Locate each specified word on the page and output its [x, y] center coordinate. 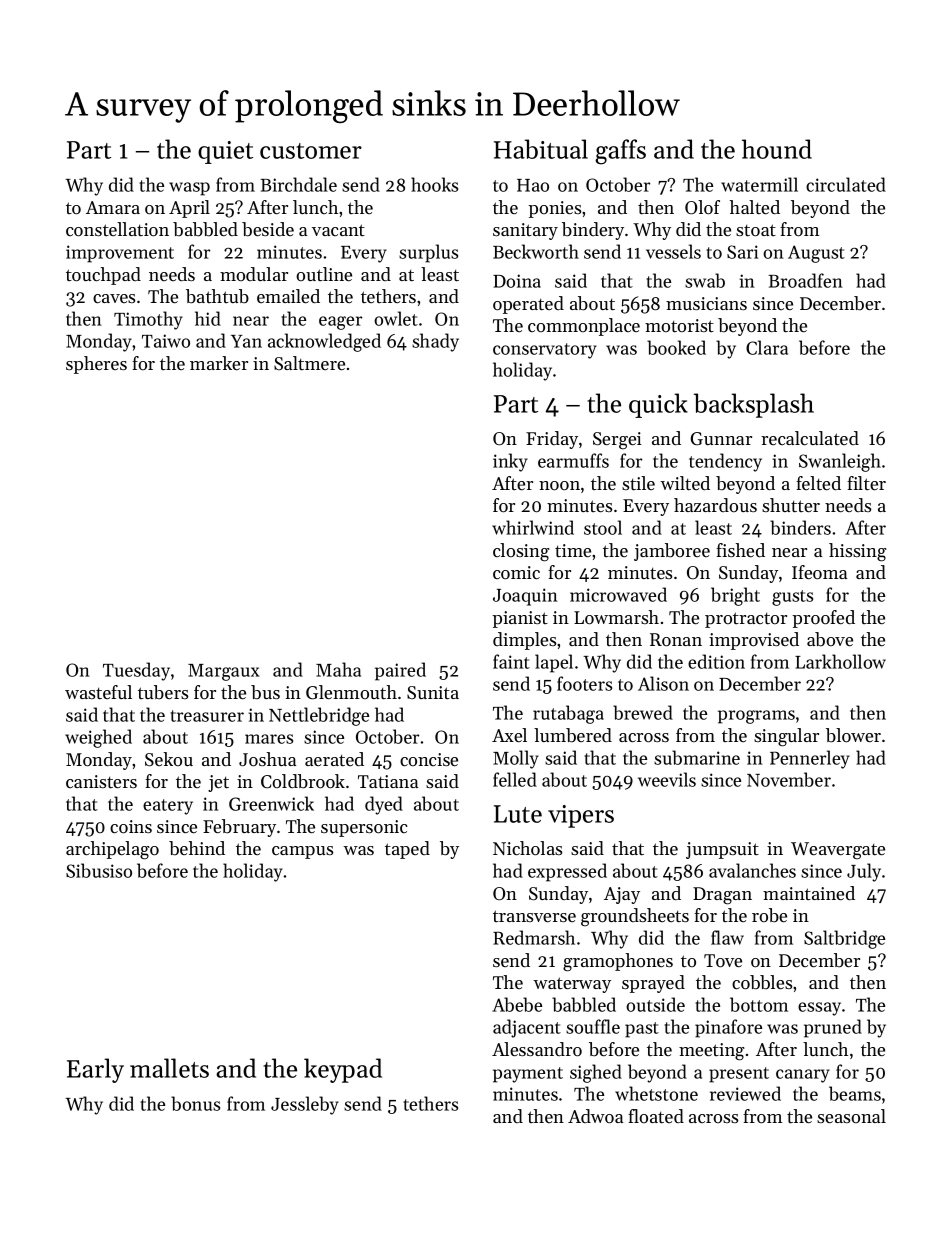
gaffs [620, 152]
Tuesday [136, 671]
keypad [343, 1070]
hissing [858, 552]
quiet [225, 152]
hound [777, 149]
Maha [338, 669]
